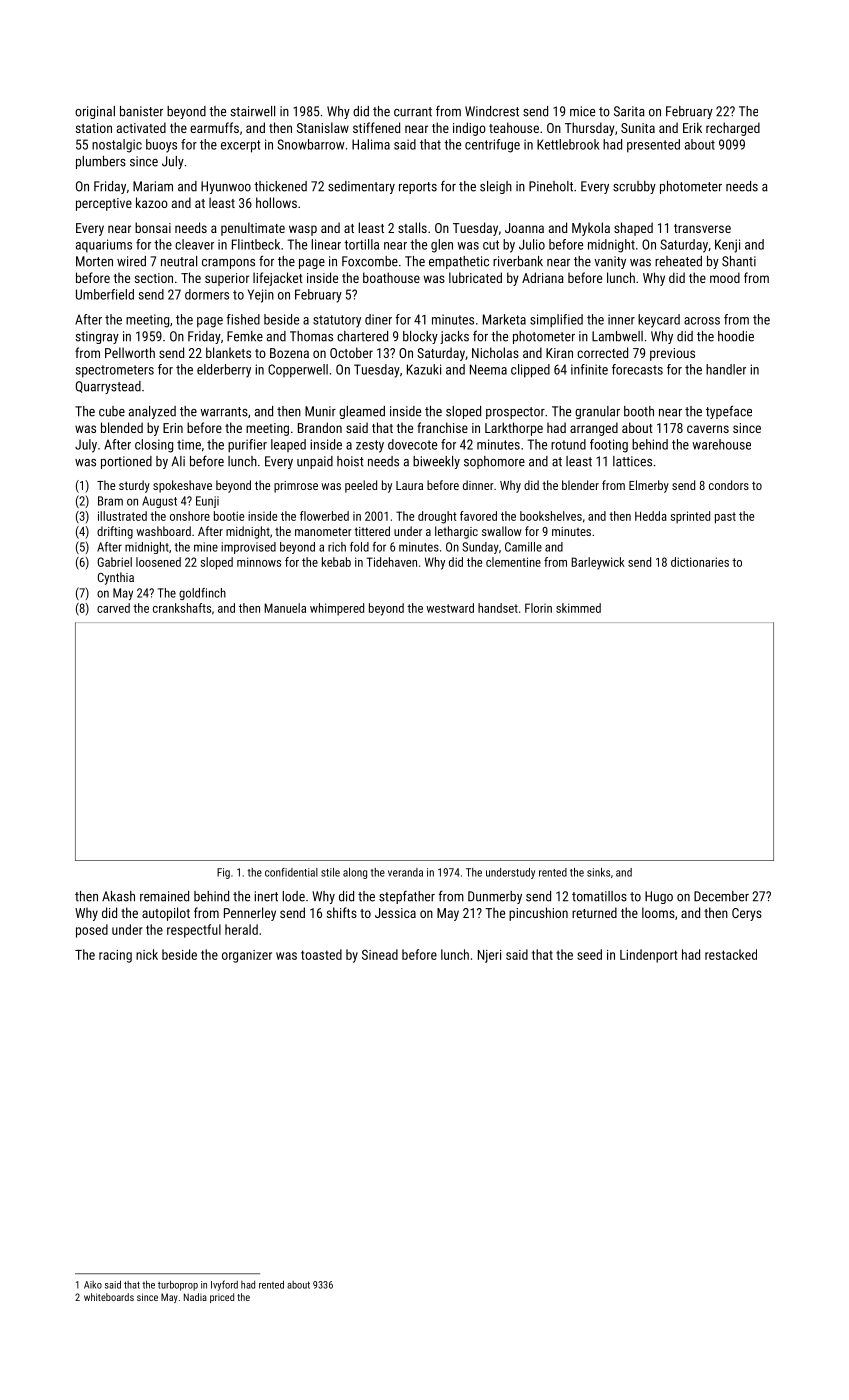  What do you see at coordinates (195, 1297) in the image?
I see `Nadia` at bounding box center [195, 1297].
